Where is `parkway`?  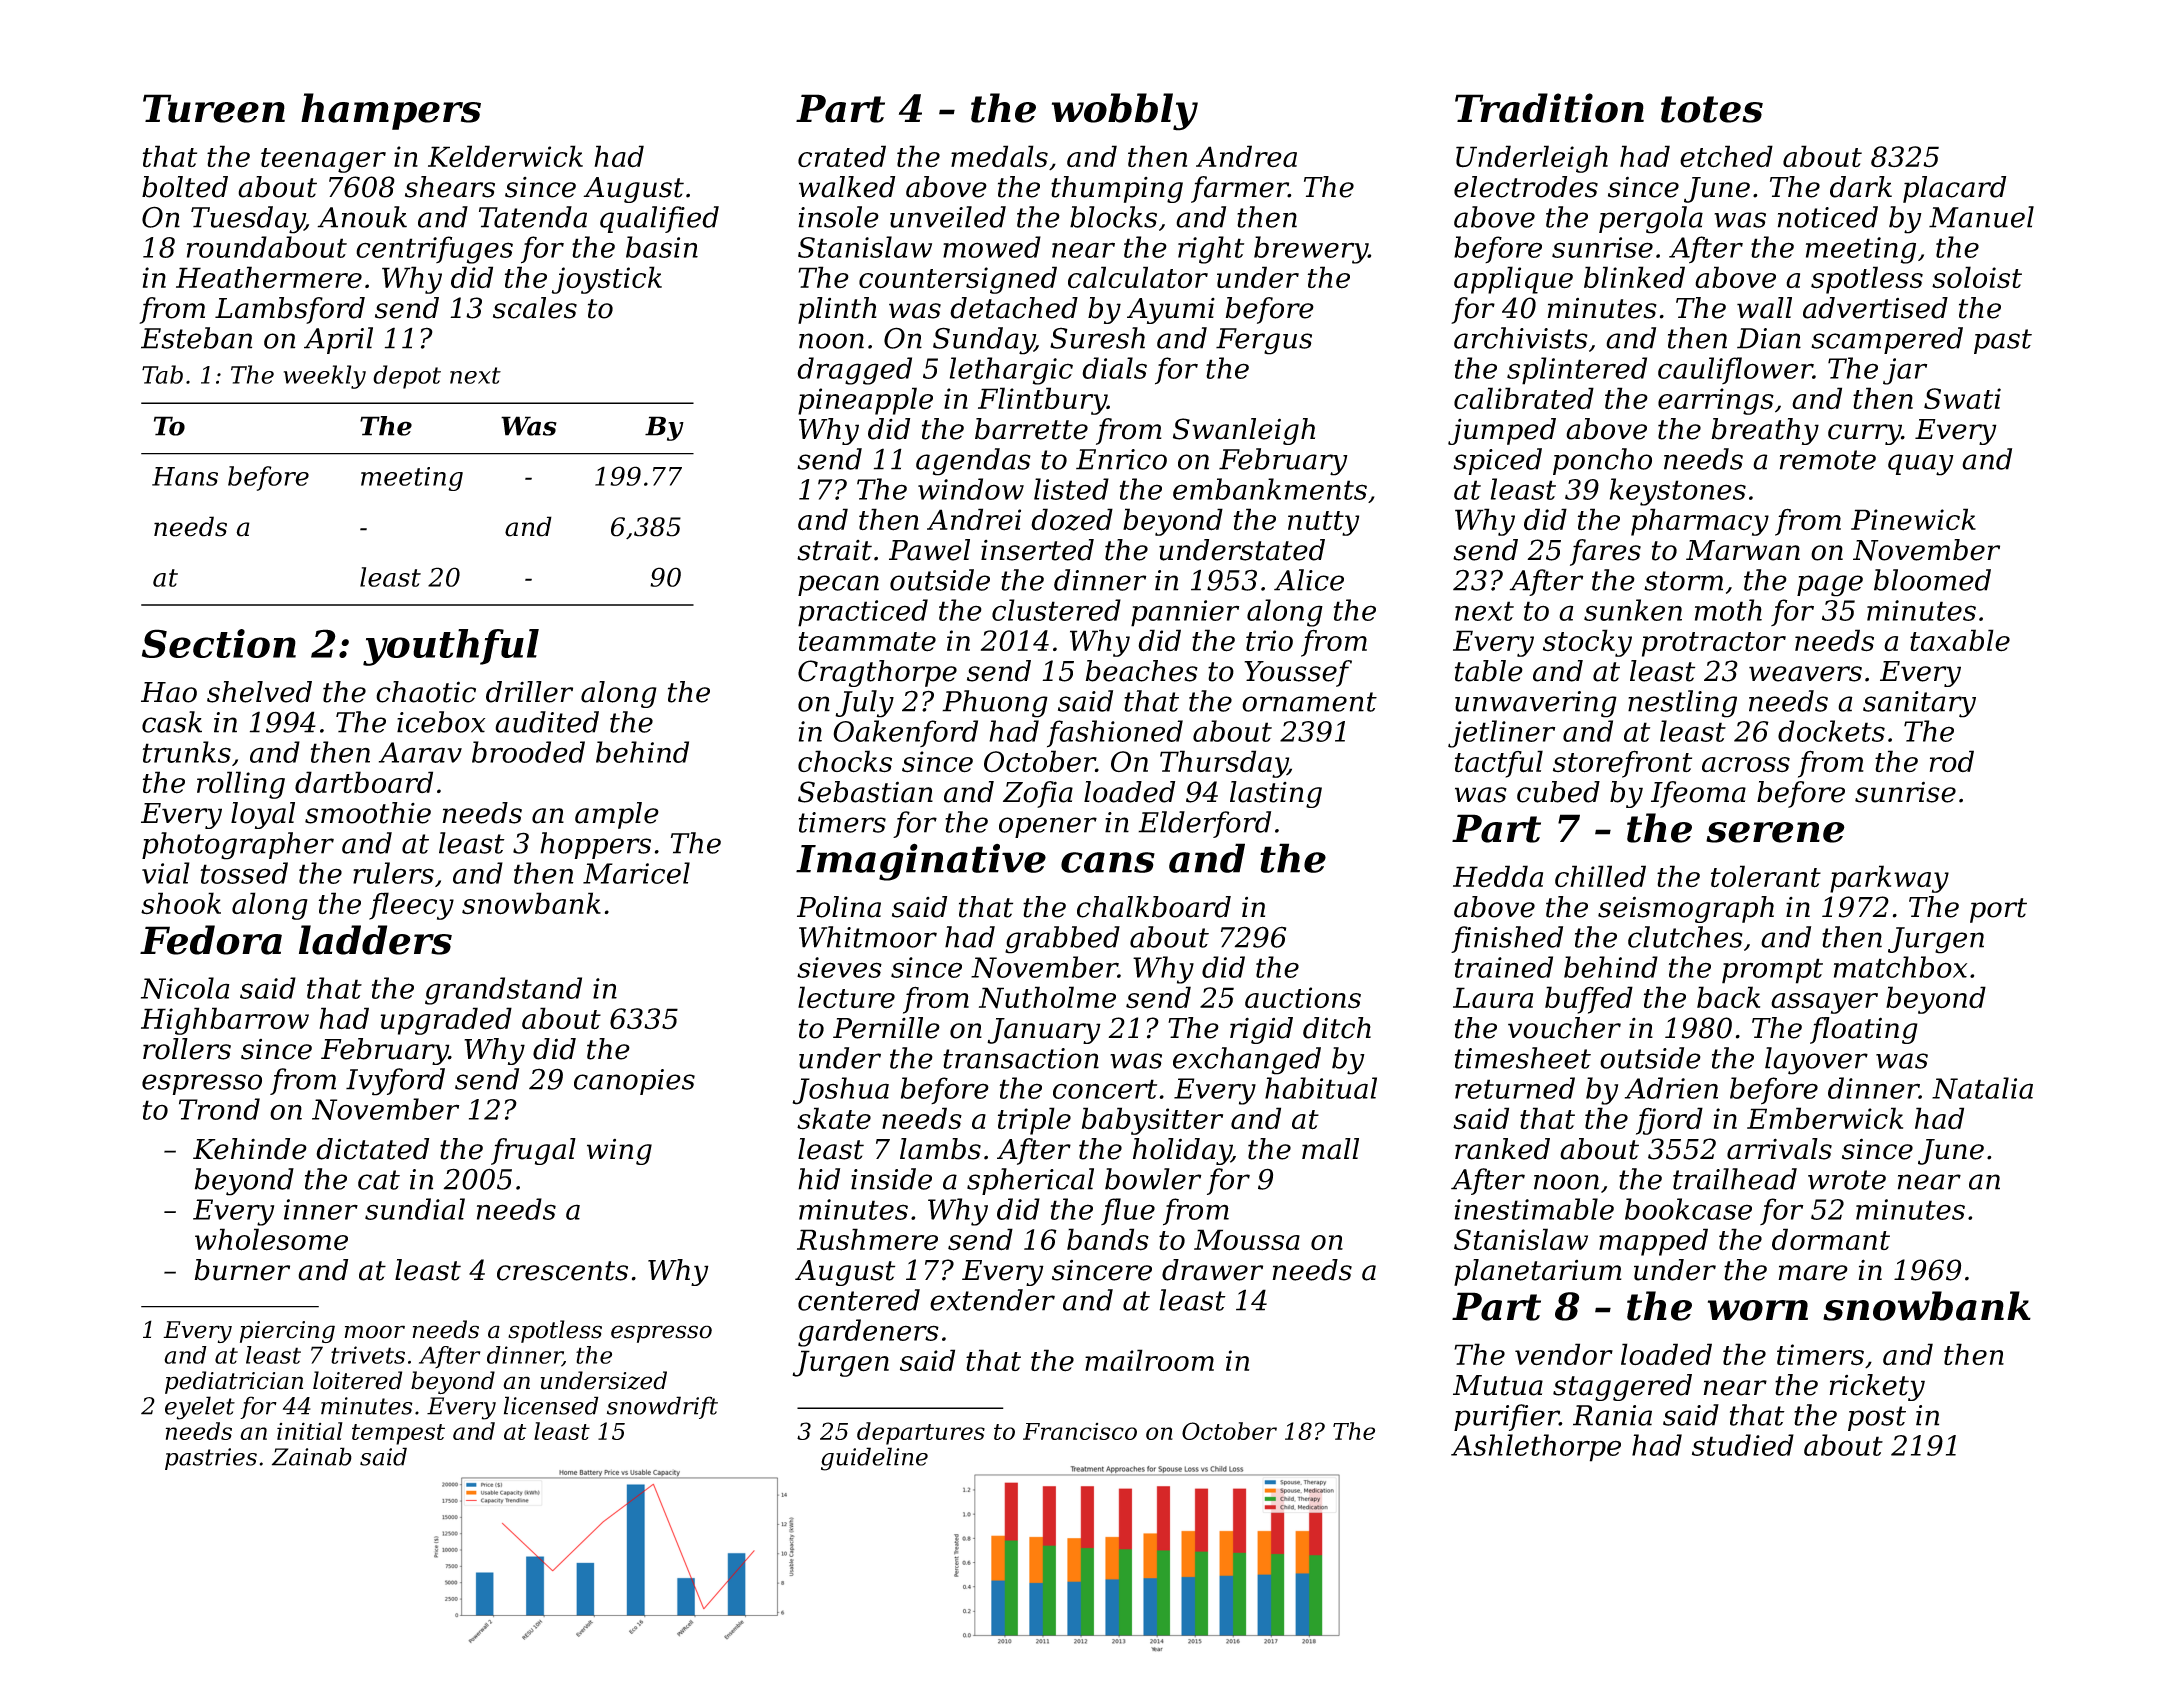 parkway is located at coordinates (1889, 879).
